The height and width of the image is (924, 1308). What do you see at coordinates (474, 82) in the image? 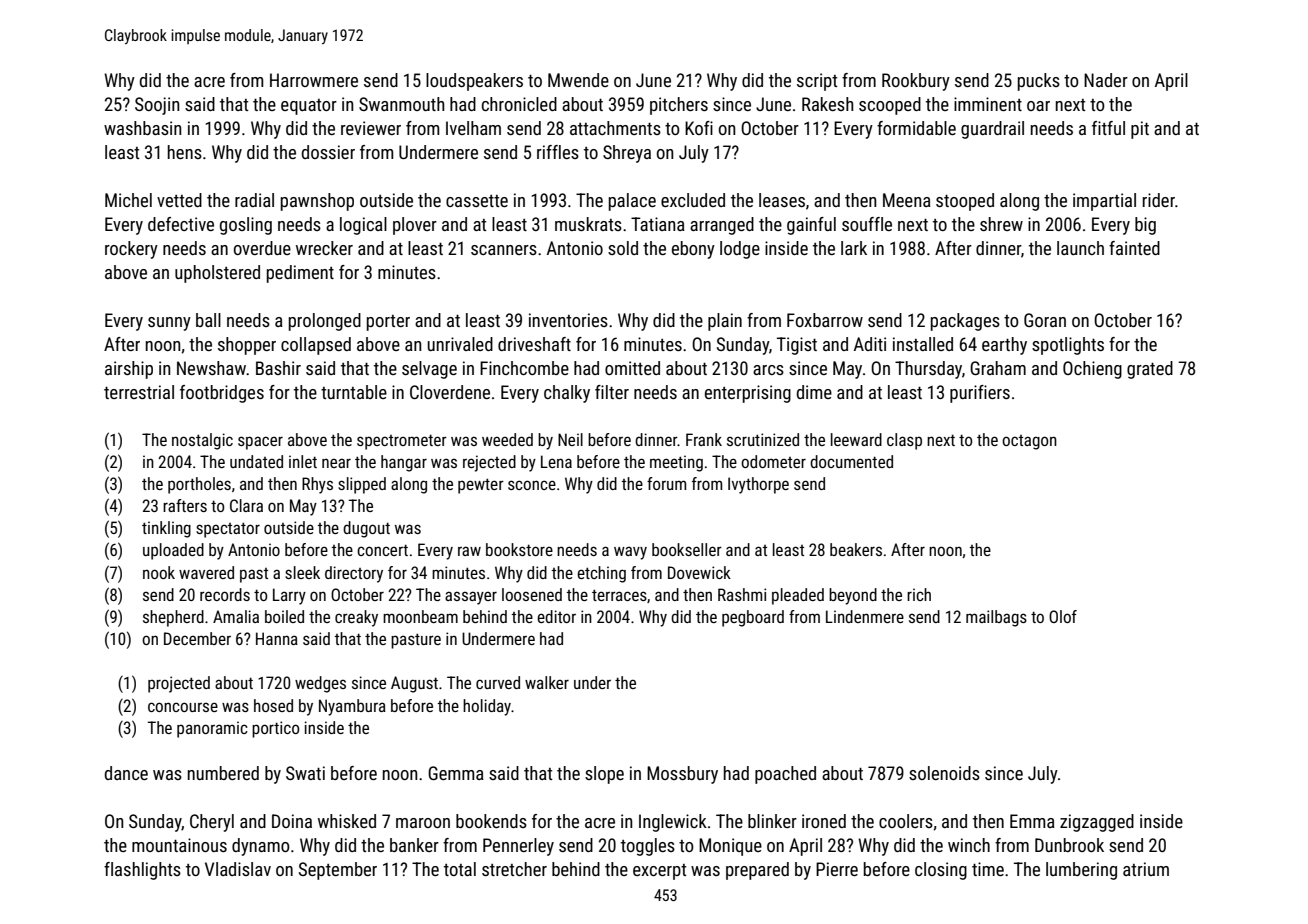
I see `loudspeakers` at bounding box center [474, 82].
